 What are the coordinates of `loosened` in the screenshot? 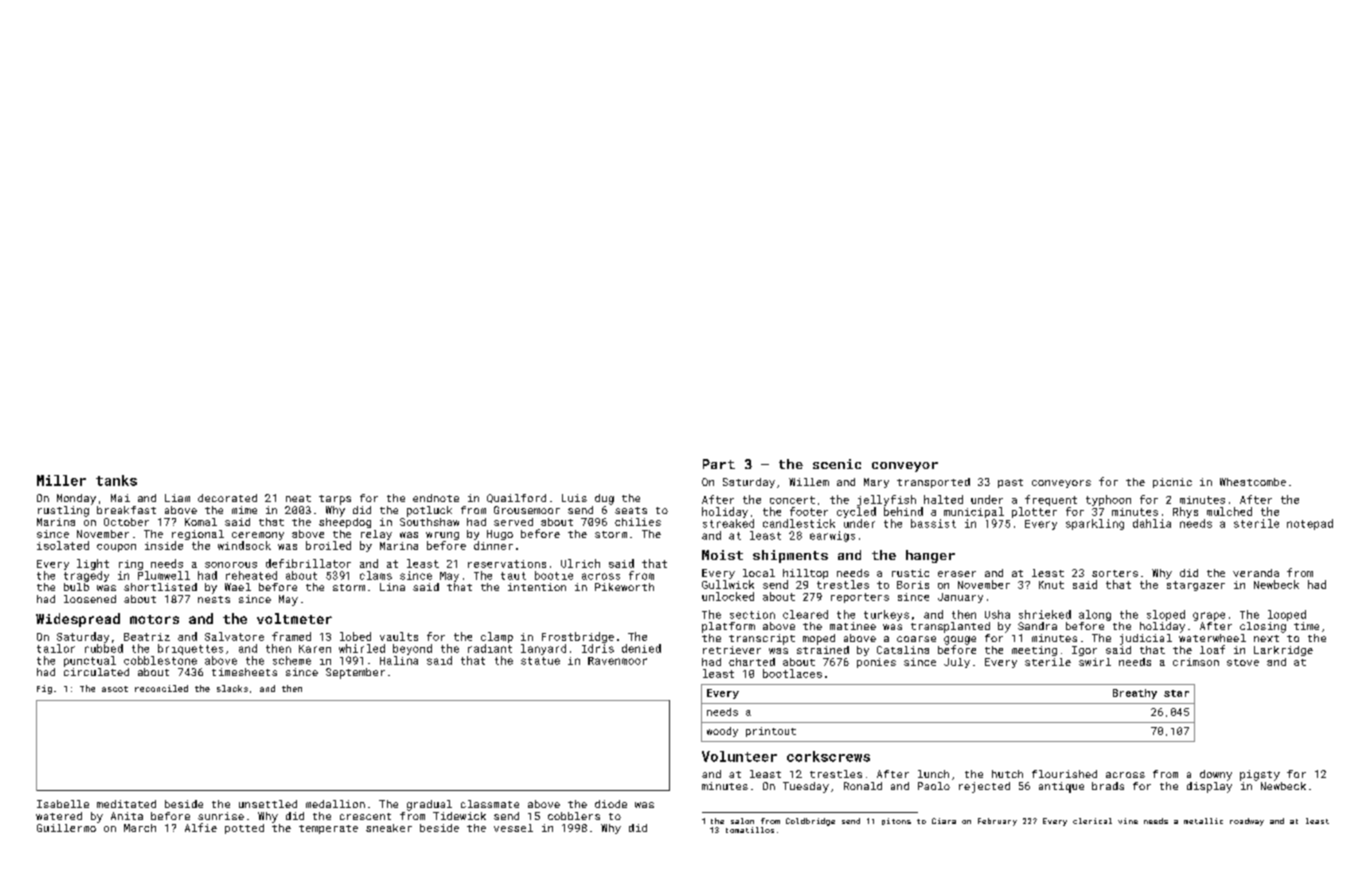 It's located at (90, 599).
